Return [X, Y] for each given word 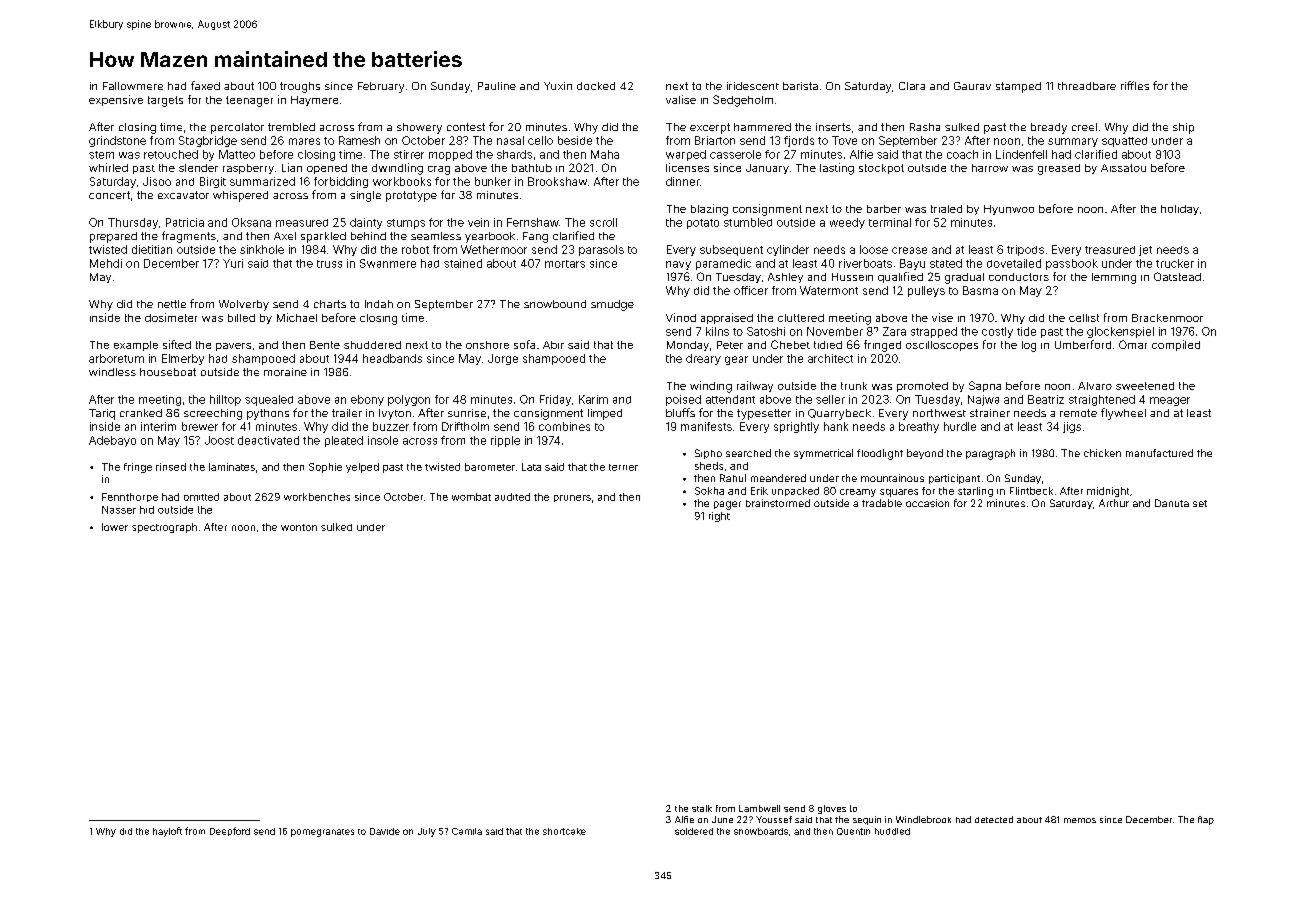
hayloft [167, 832]
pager [727, 505]
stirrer [409, 154]
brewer [200, 426]
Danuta [1172, 503]
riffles [1135, 85]
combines [564, 426]
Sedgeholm [743, 101]
